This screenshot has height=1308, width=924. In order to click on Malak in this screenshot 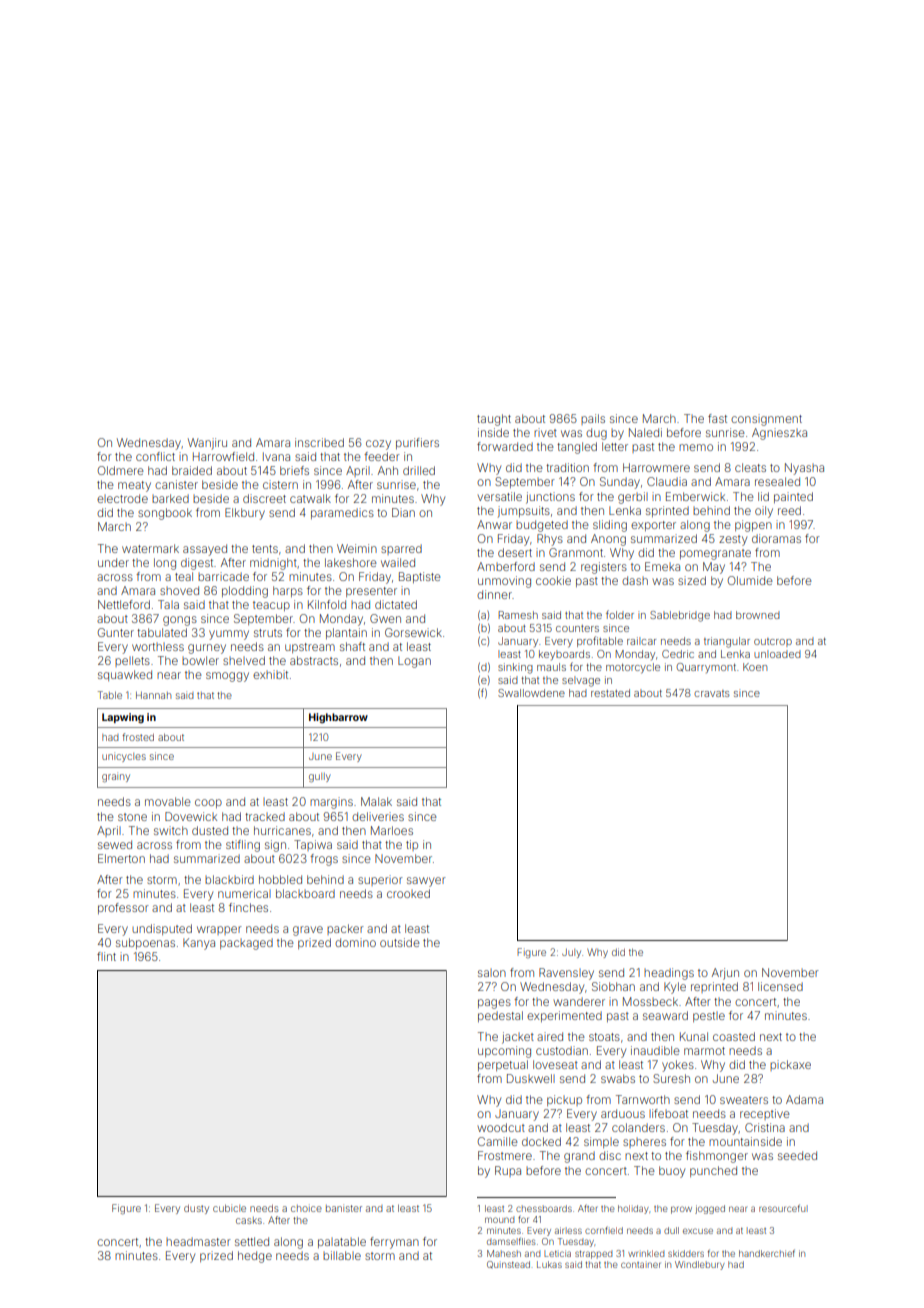, I will do `click(376, 801)`.
